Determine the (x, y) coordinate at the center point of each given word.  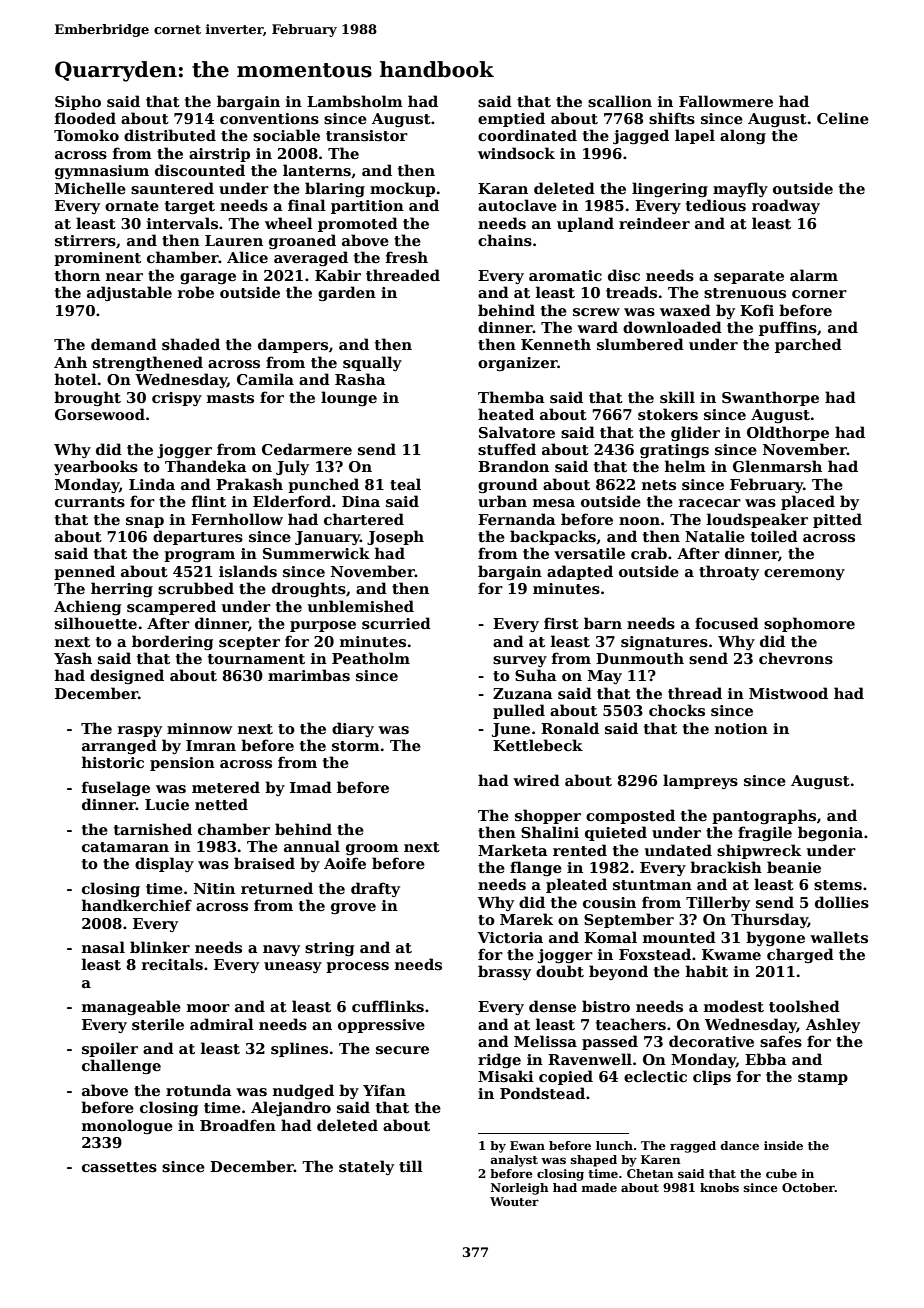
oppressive (381, 1026)
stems (838, 885)
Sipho (78, 102)
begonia (830, 833)
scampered (171, 607)
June (511, 730)
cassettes (119, 1167)
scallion (620, 101)
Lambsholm (355, 101)
